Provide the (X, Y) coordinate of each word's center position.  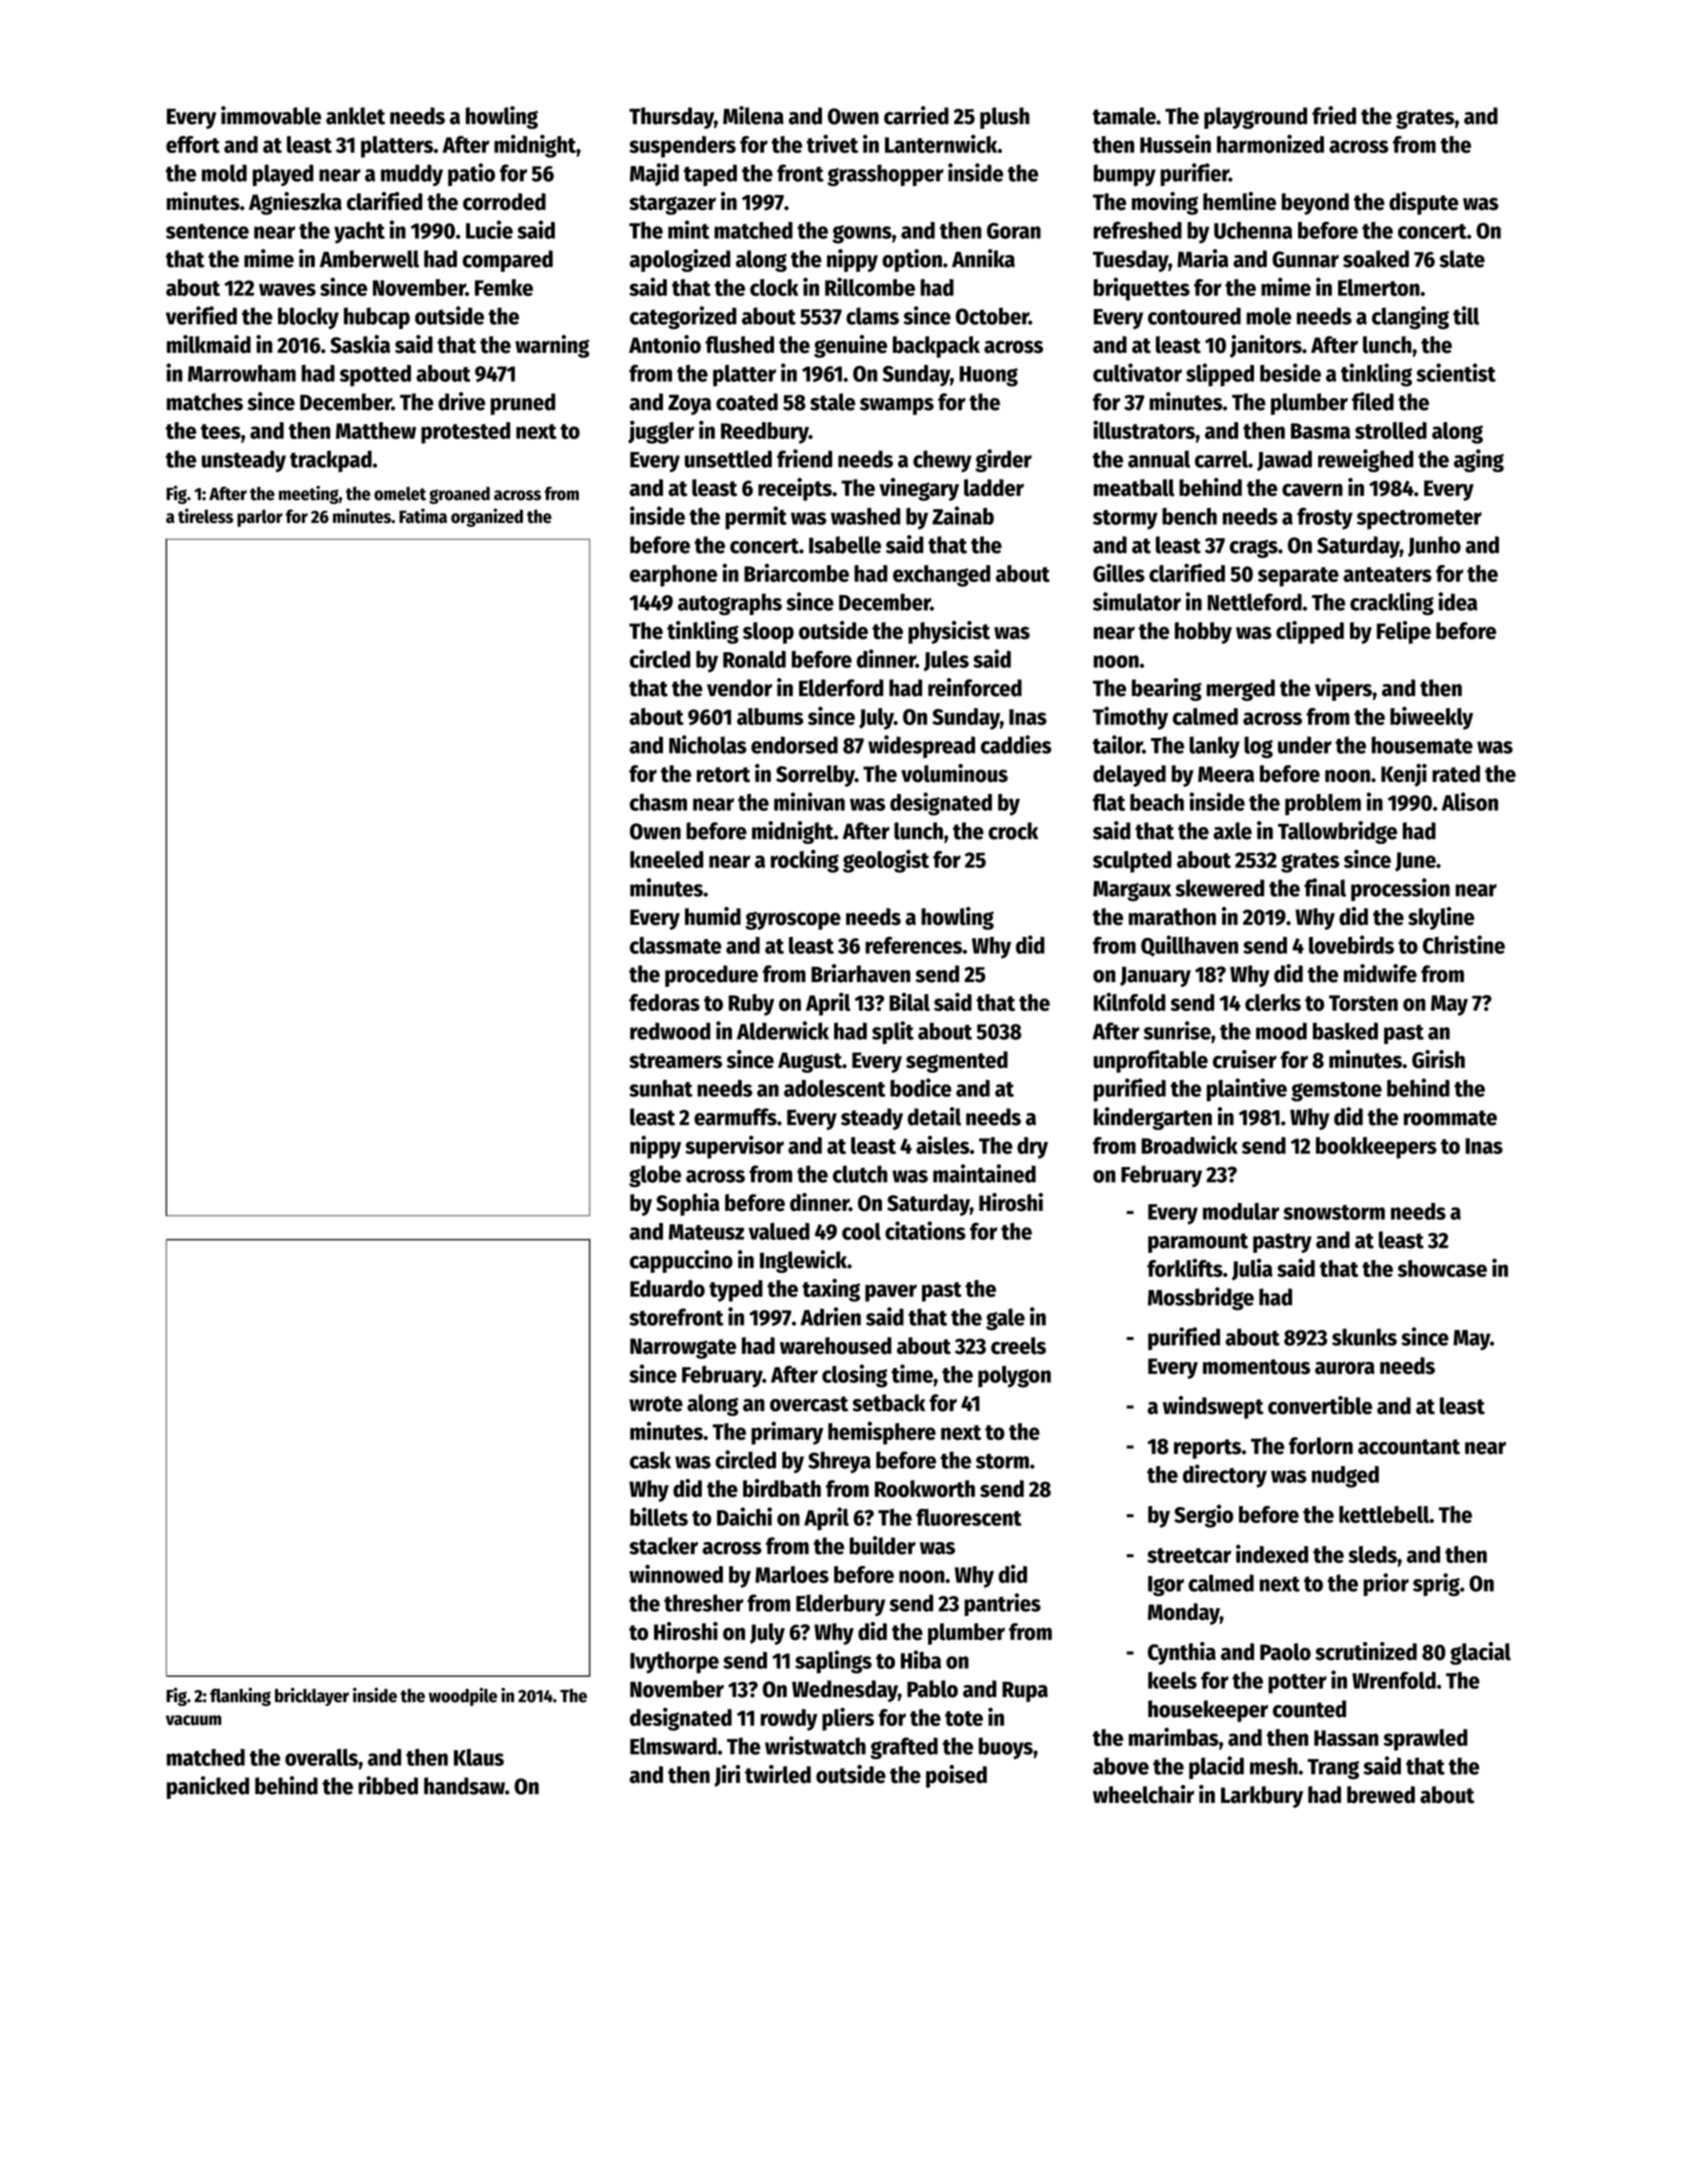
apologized (680, 260)
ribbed (388, 1785)
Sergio (1203, 1516)
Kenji (1404, 775)
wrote (656, 1404)
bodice (921, 1087)
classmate (676, 945)
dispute (1424, 203)
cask (650, 1460)
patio (471, 174)
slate (1462, 259)
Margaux (1132, 891)
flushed (739, 345)
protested (465, 433)
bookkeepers (1376, 1148)
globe (655, 1176)
